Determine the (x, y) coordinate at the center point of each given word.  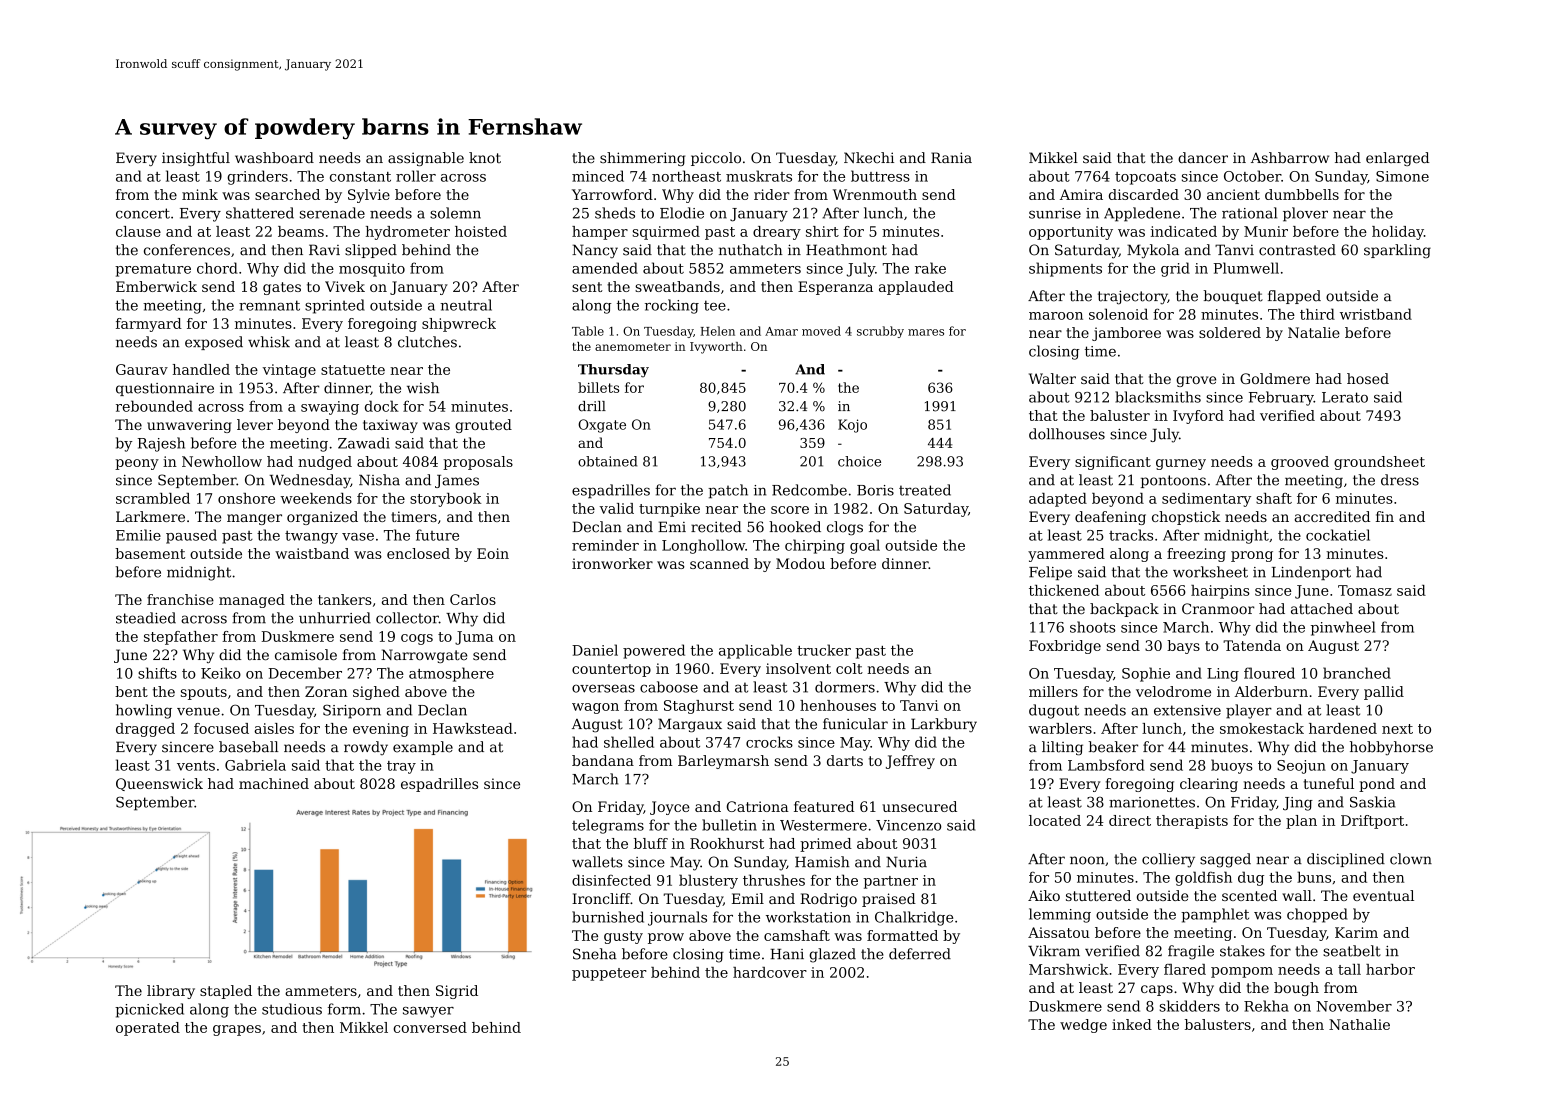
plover (1305, 214)
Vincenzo (908, 825)
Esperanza (835, 288)
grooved (1300, 463)
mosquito (372, 270)
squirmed (666, 233)
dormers (845, 687)
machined (274, 783)
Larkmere (150, 516)
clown (1411, 859)
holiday (1398, 233)
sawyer (428, 1012)
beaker (1113, 747)
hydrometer (408, 233)
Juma (474, 638)
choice (859, 461)
